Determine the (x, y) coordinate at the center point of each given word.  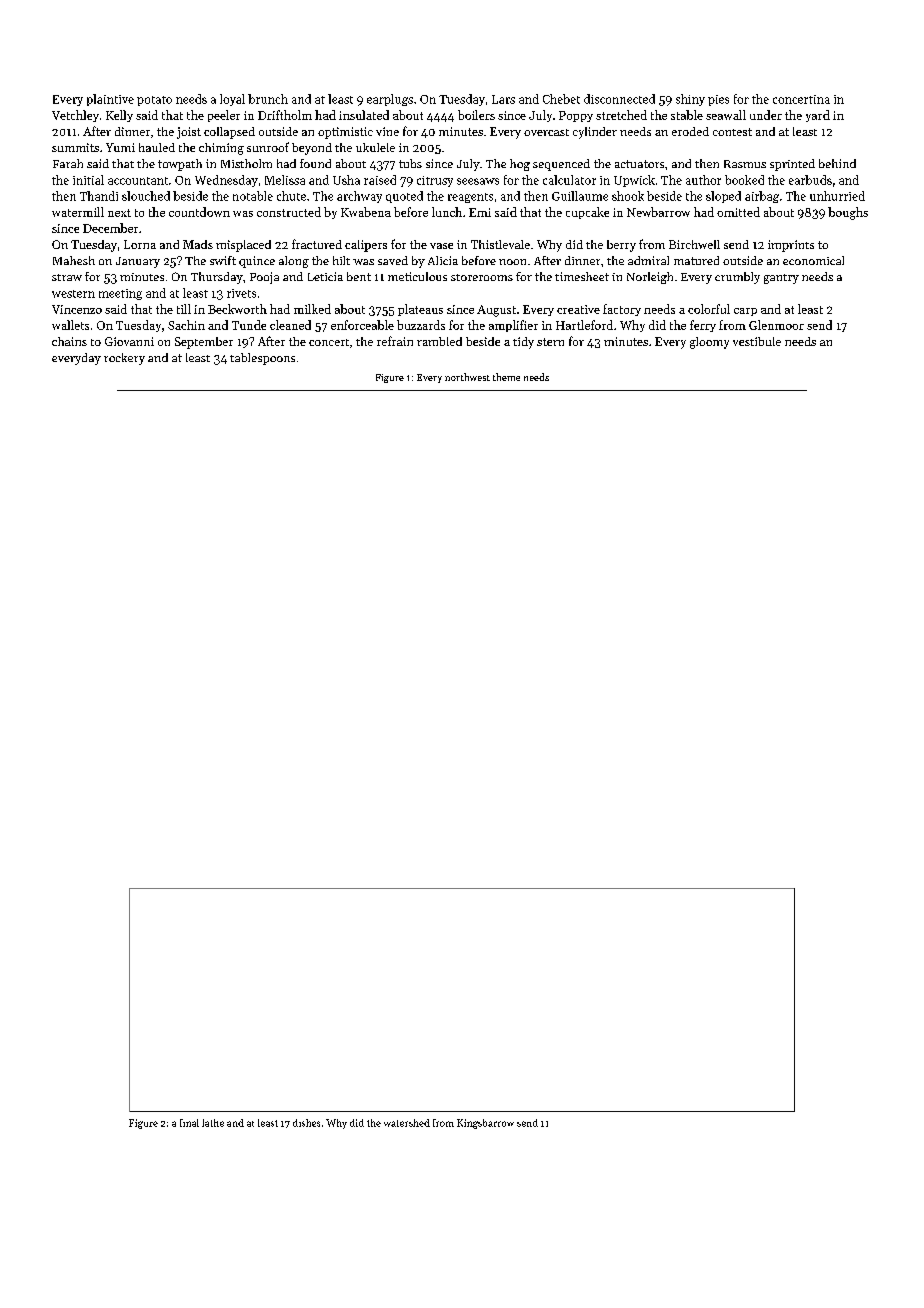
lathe (213, 1123)
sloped (723, 197)
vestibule (757, 341)
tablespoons (262, 359)
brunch (268, 99)
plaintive (110, 100)
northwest (467, 377)
